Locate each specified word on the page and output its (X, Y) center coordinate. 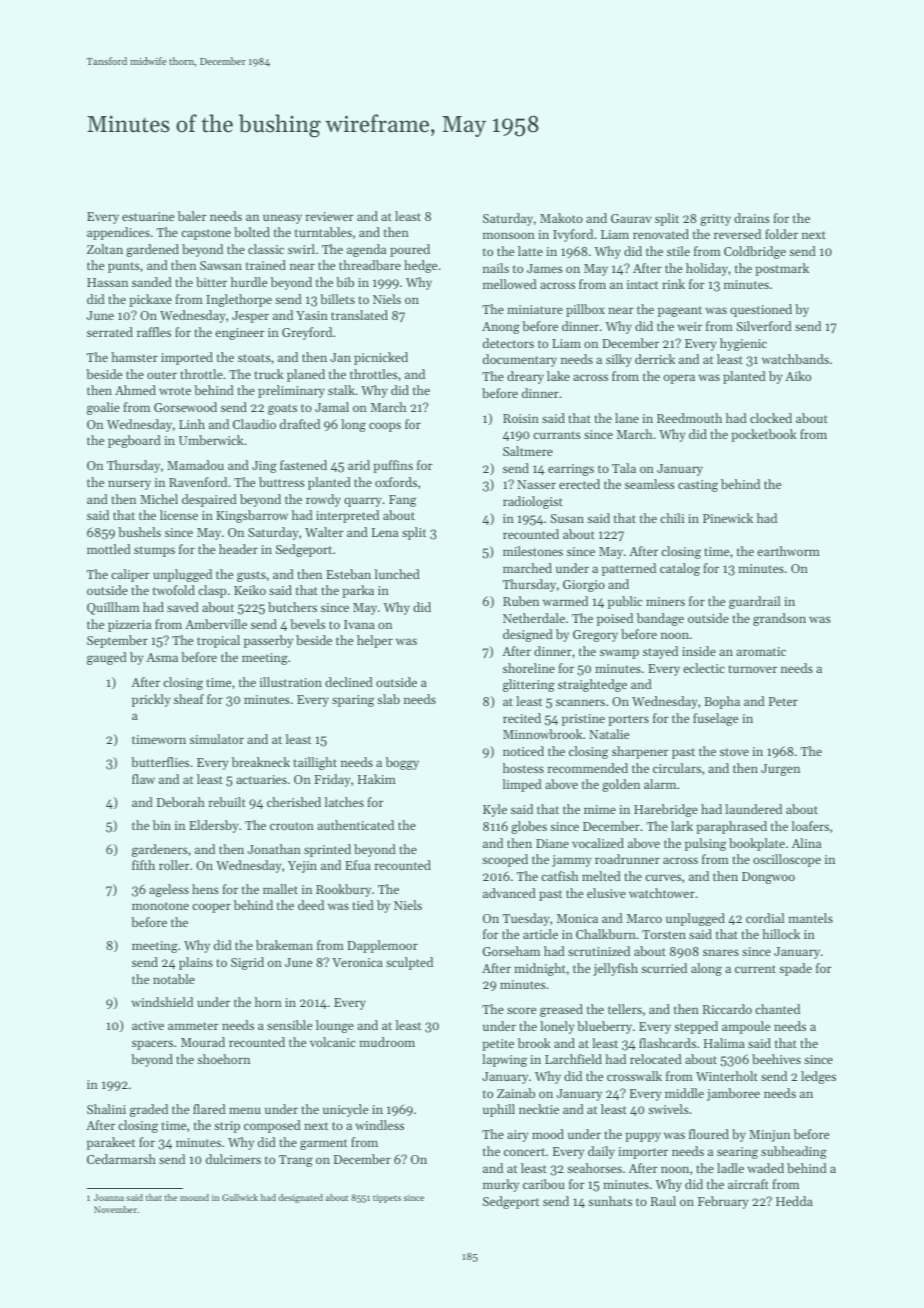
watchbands (795, 359)
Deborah (181, 802)
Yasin (312, 315)
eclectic (704, 668)
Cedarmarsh (121, 1159)
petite (498, 1045)
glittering (529, 685)
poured (410, 250)
